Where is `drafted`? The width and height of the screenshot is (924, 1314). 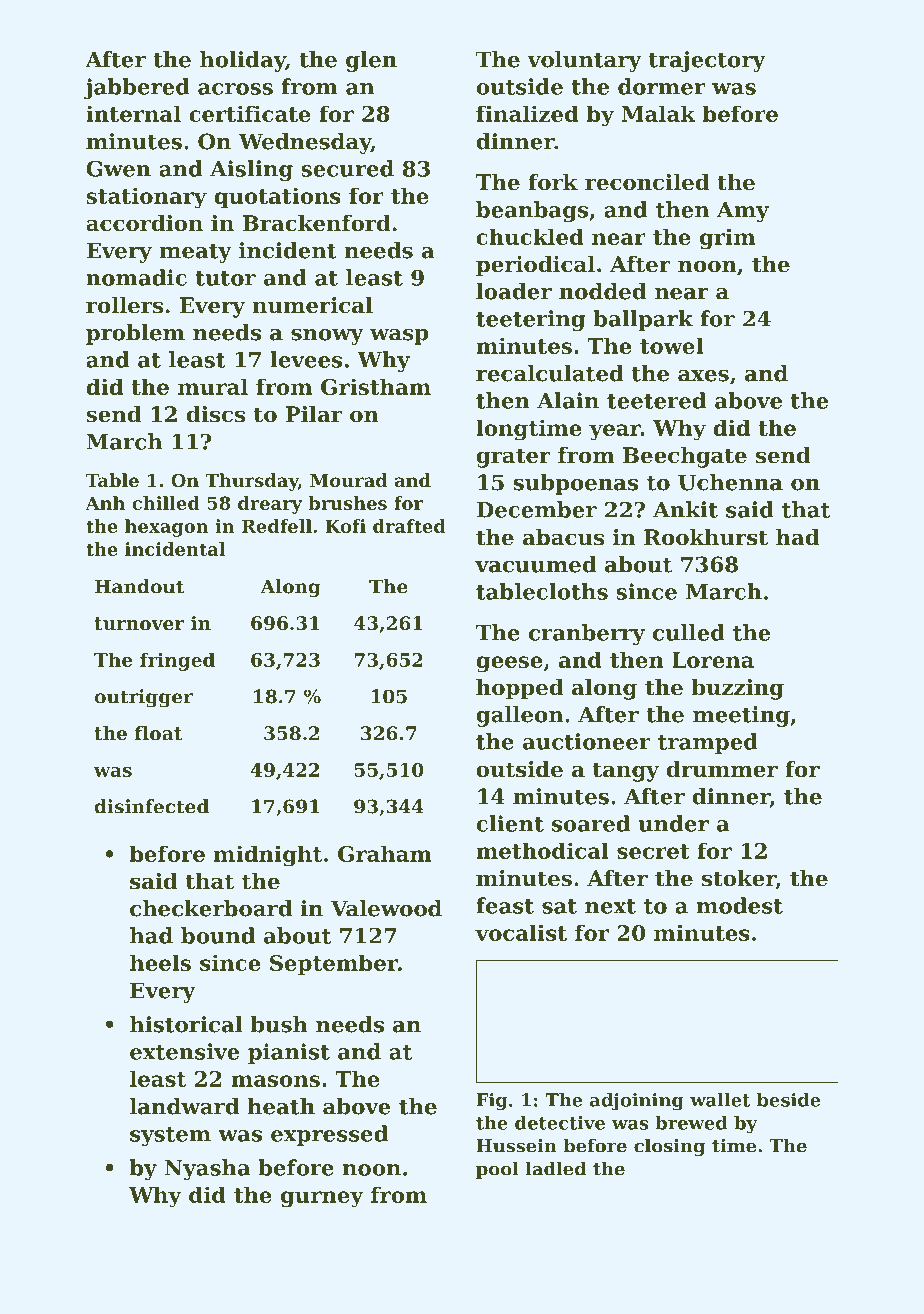
drafted is located at coordinates (409, 526).
